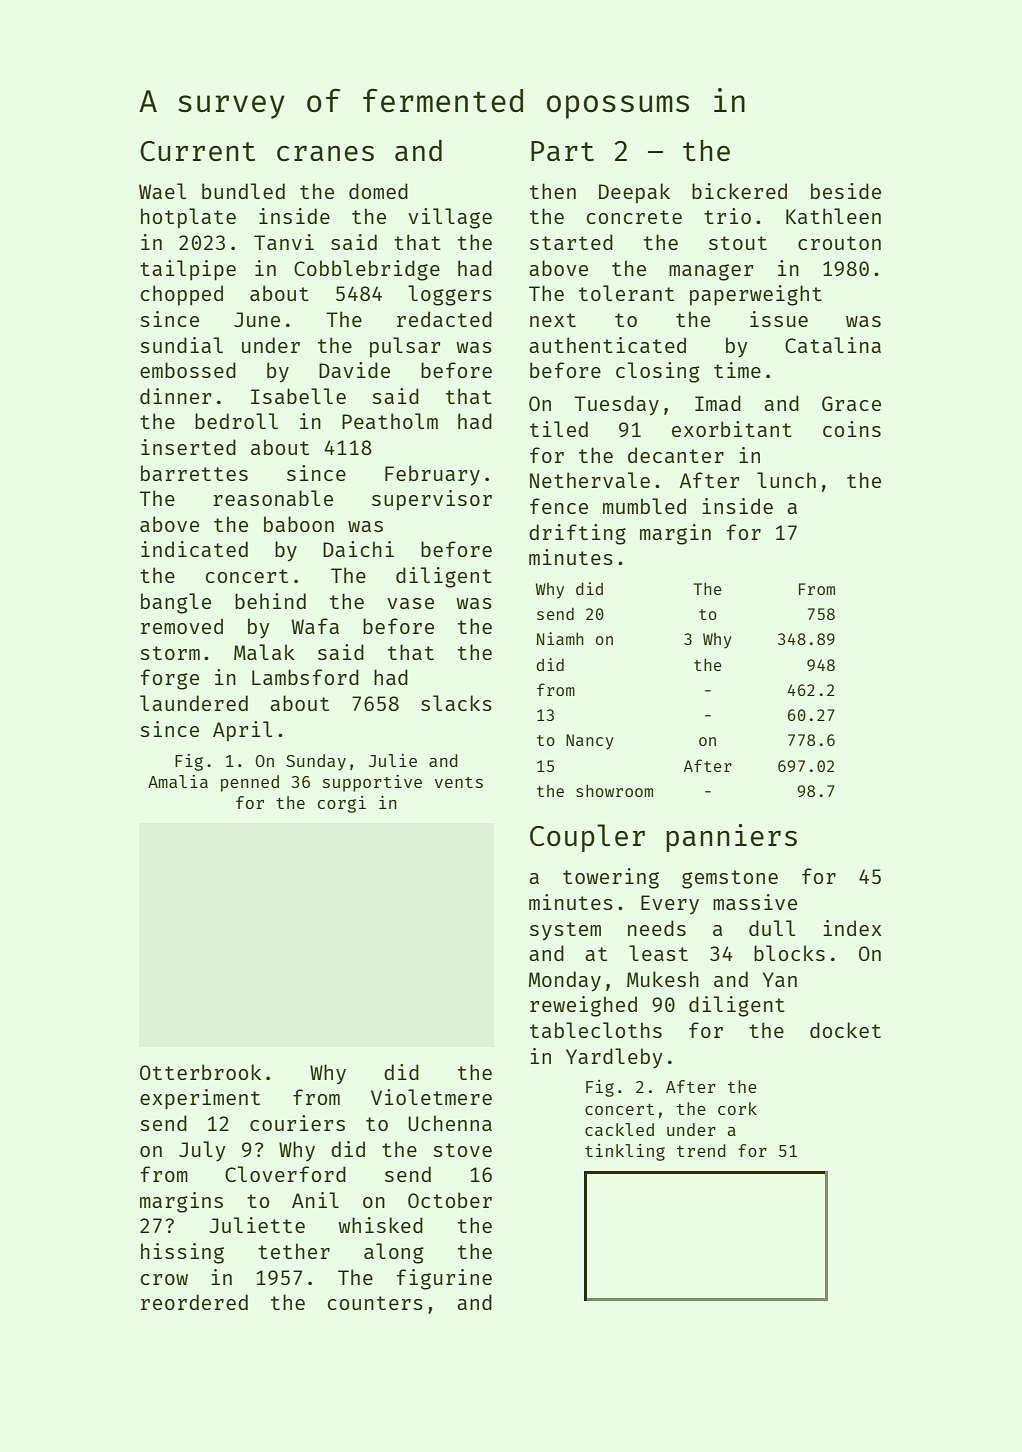 Image resolution: width=1022 pixels, height=1452 pixels. I want to click on Amalia, so click(178, 781).
